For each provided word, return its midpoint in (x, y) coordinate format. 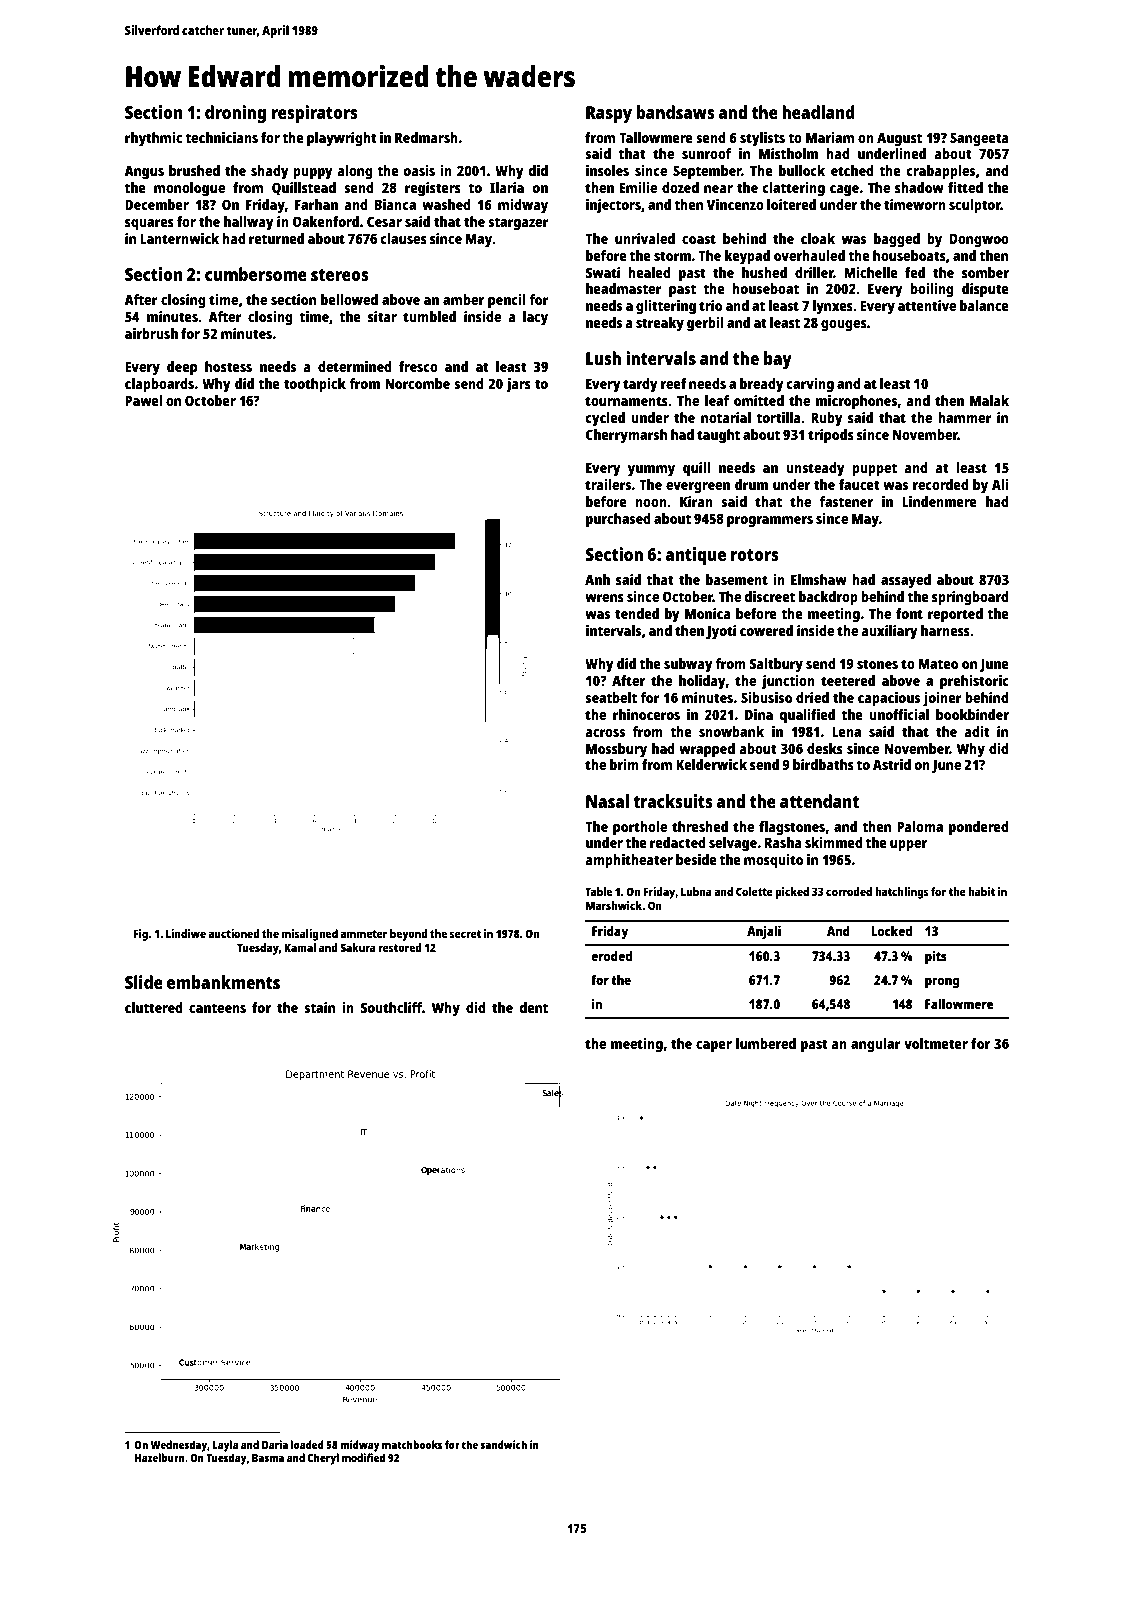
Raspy (609, 114)
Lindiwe (186, 933)
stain (319, 1007)
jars (518, 385)
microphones (857, 402)
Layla (225, 1446)
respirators (314, 114)
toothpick (315, 385)
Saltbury (776, 665)
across (605, 733)
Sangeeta (979, 139)
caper (714, 1047)
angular (876, 1045)
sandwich (503, 1444)
